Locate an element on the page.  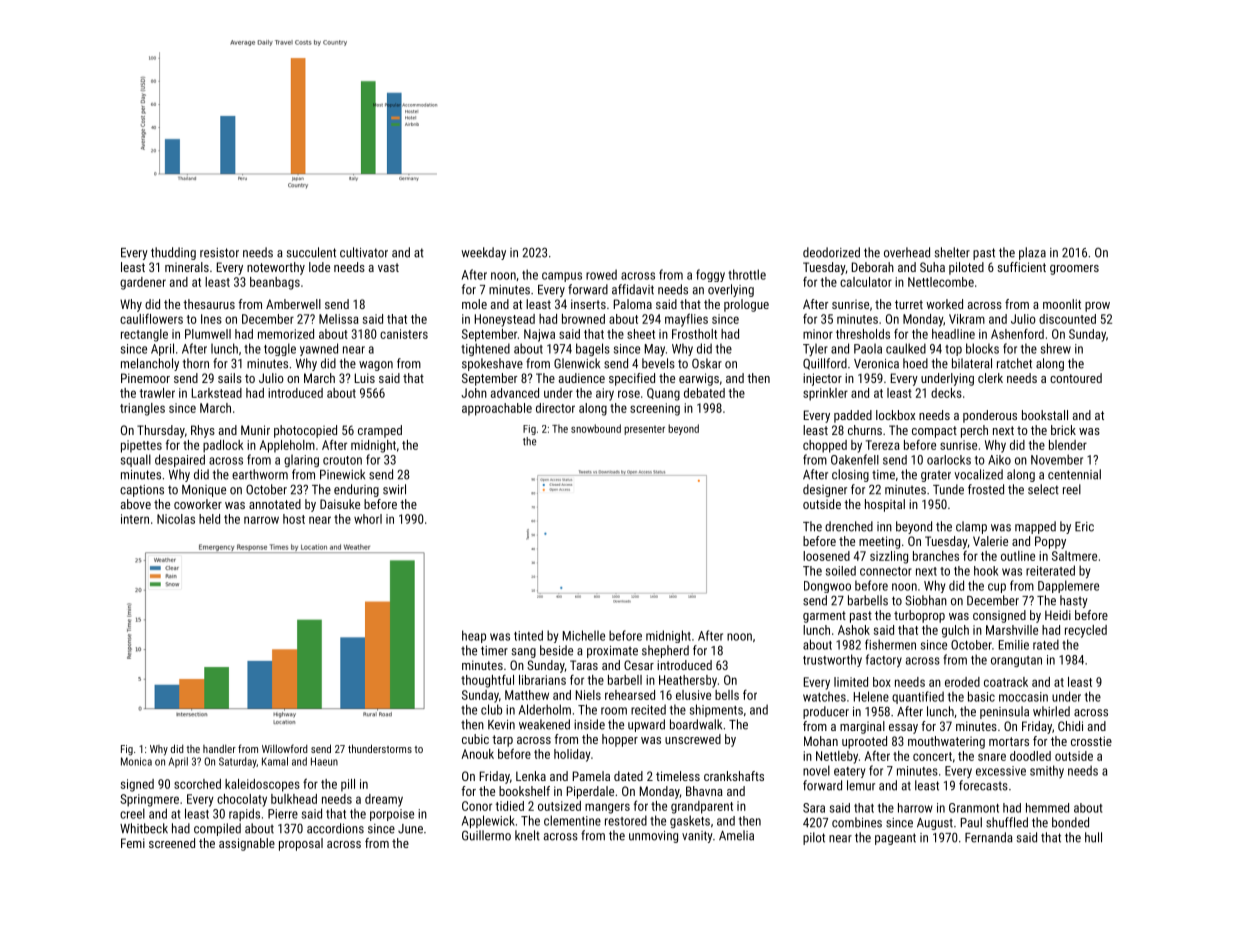
Amelia is located at coordinates (736, 835).
